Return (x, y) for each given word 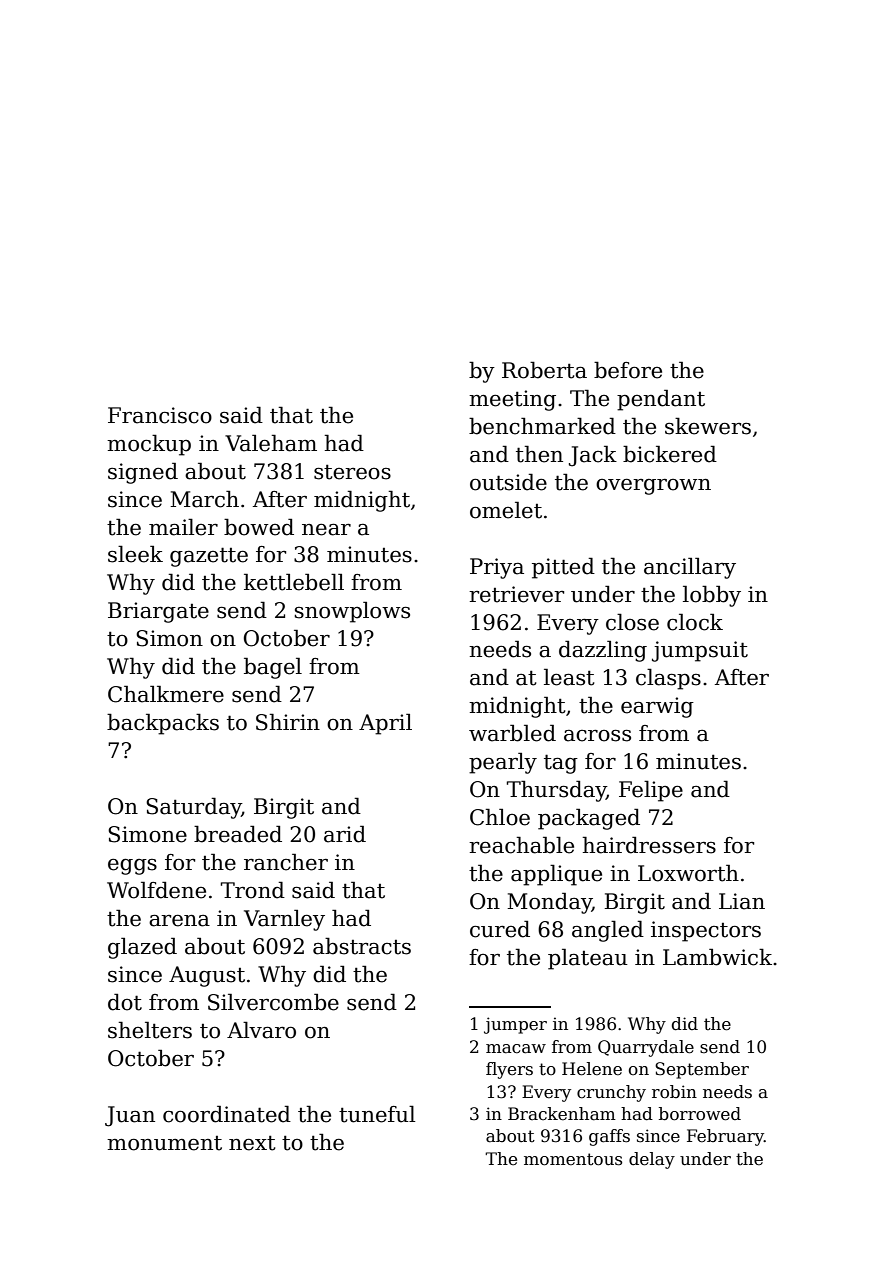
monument (164, 1143)
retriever (516, 594)
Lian (742, 901)
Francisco (160, 415)
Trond (253, 890)
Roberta (544, 370)
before (628, 370)
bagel (273, 668)
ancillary (690, 568)
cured (500, 929)
